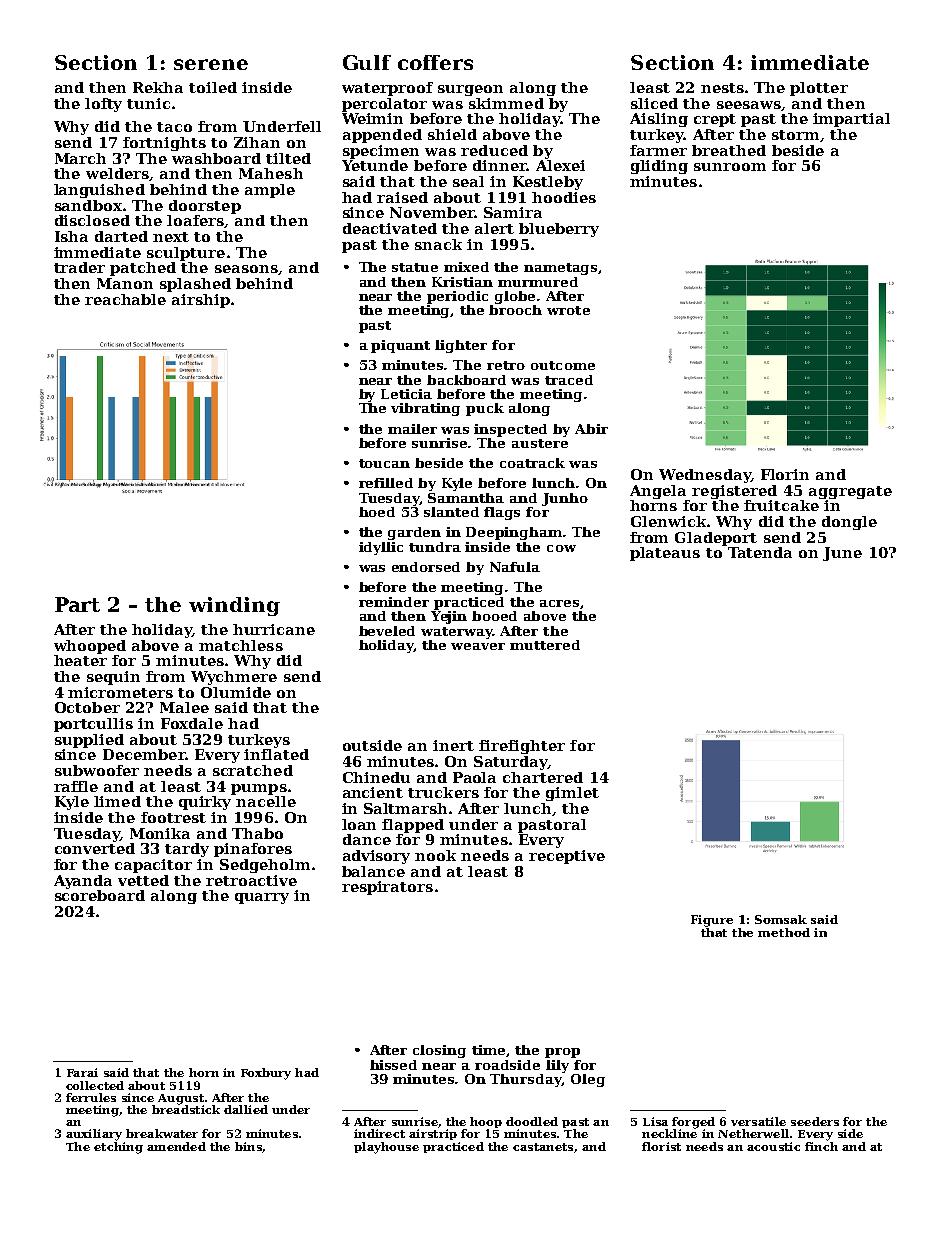 The height and width of the screenshot is (1233, 952). What do you see at coordinates (784, 932) in the screenshot?
I see `method` at bounding box center [784, 932].
